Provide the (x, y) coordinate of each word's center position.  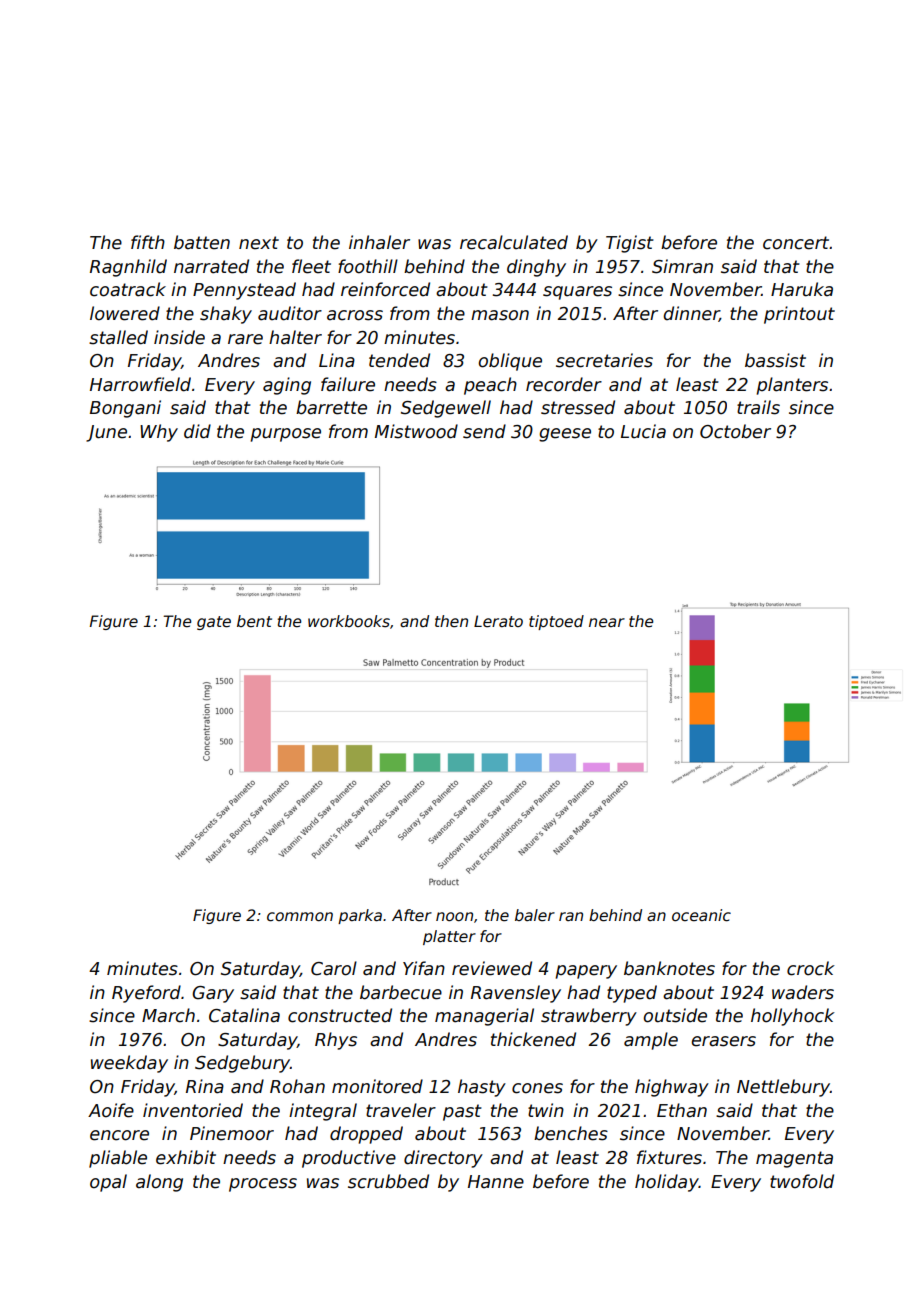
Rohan (297, 1086)
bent (254, 621)
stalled (118, 337)
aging (287, 386)
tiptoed (556, 622)
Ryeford (146, 994)
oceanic (701, 915)
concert (796, 243)
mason (500, 315)
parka (360, 916)
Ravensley (516, 994)
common (300, 917)
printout (799, 315)
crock (811, 968)
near (607, 623)
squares (577, 293)
